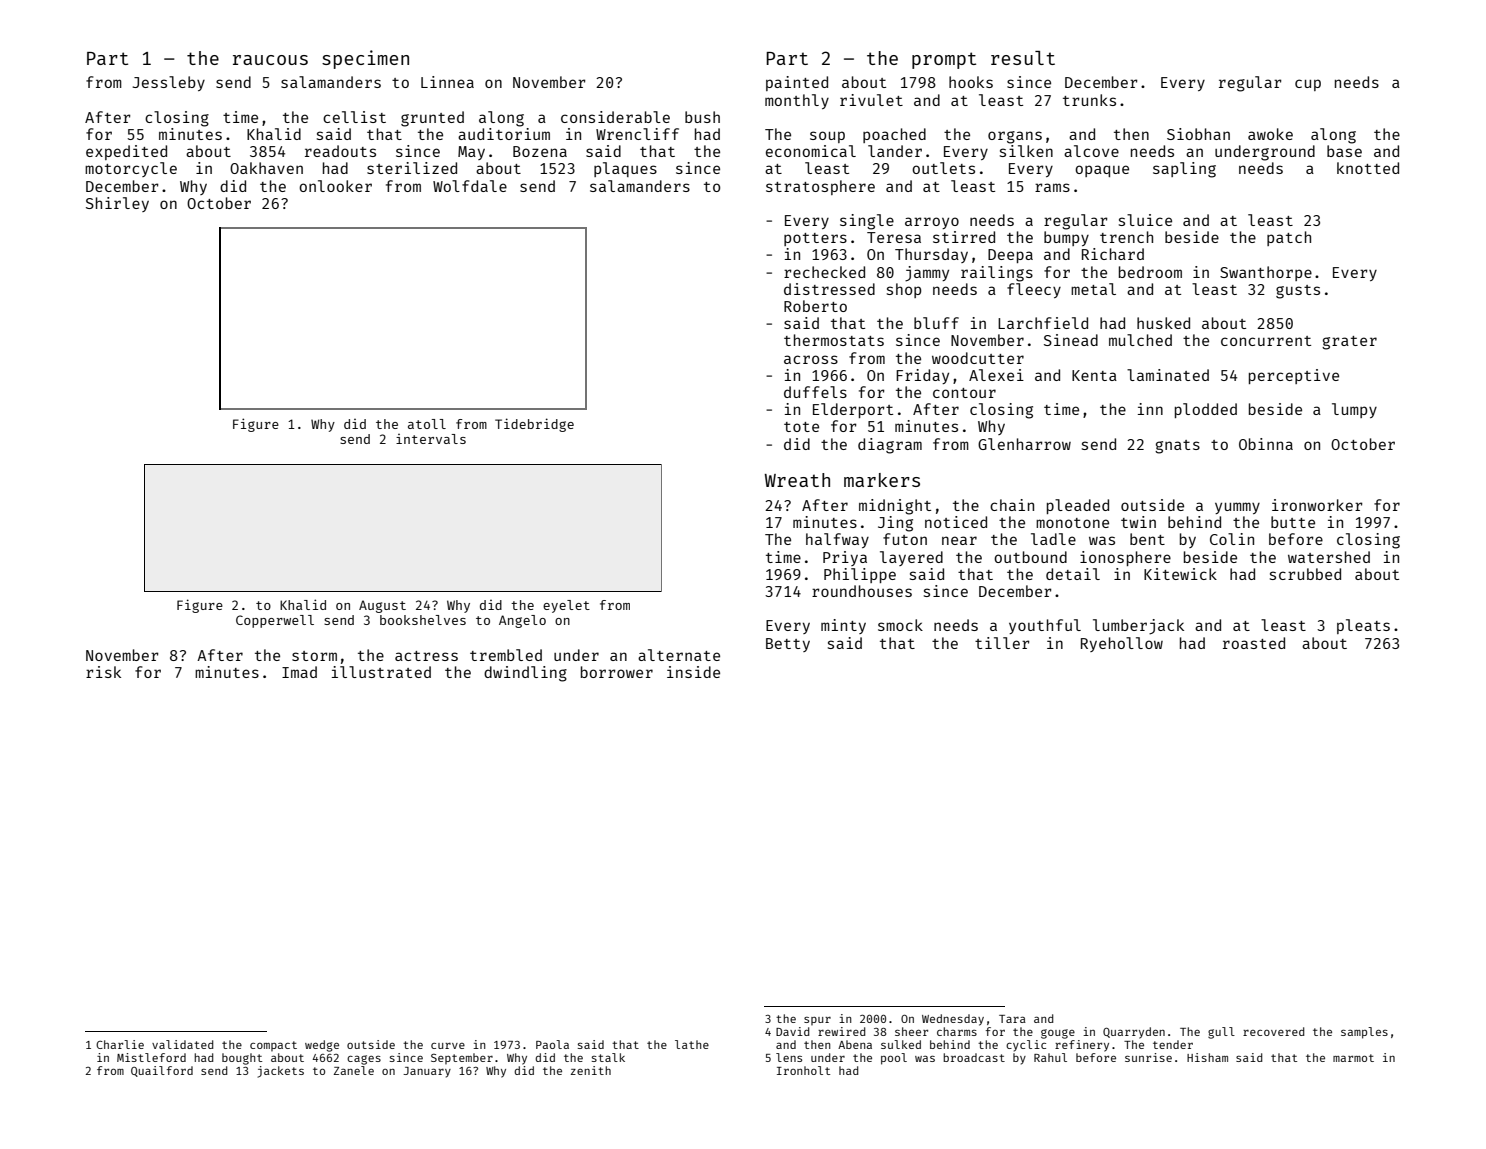  I want to click on inside, so click(693, 672).
